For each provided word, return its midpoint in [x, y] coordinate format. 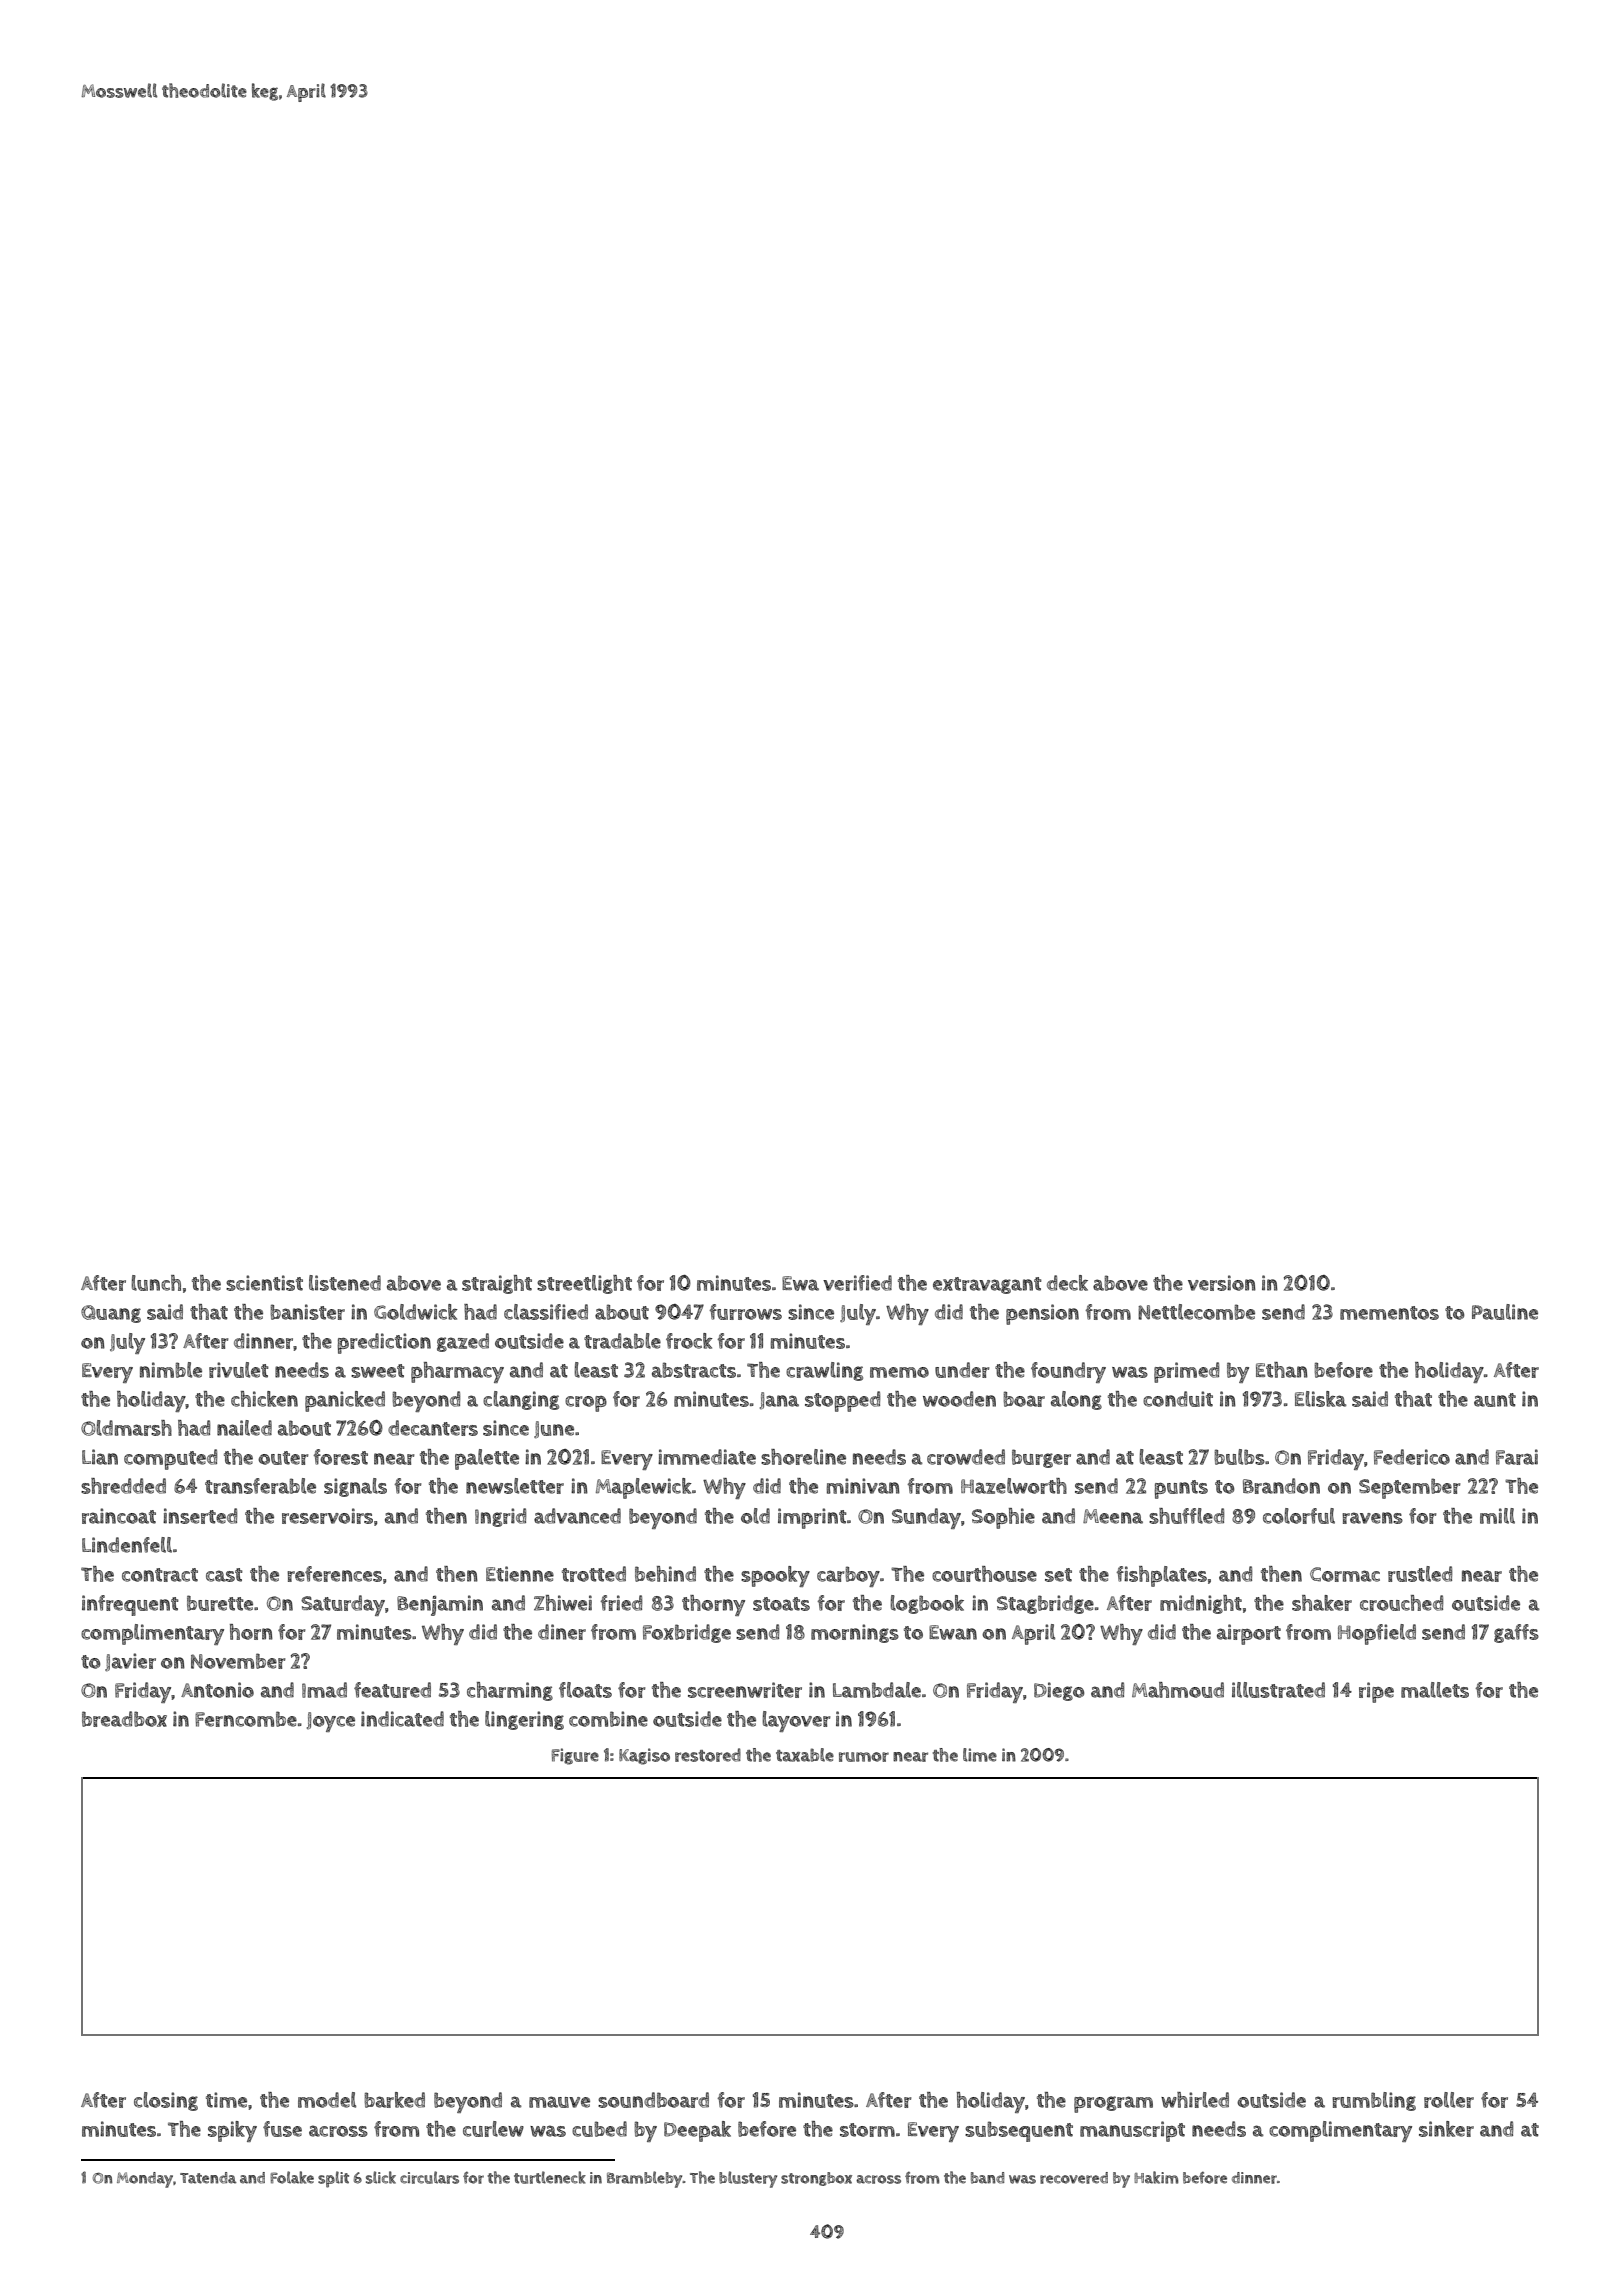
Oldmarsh [126, 1428]
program [1113, 2104]
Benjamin [440, 1605]
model [327, 2100]
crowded [966, 1457]
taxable [805, 1755]
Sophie [1003, 1518]
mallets [1435, 1690]
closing [166, 2101]
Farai [1517, 1457]
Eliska [1321, 1399]
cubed [599, 2129]
